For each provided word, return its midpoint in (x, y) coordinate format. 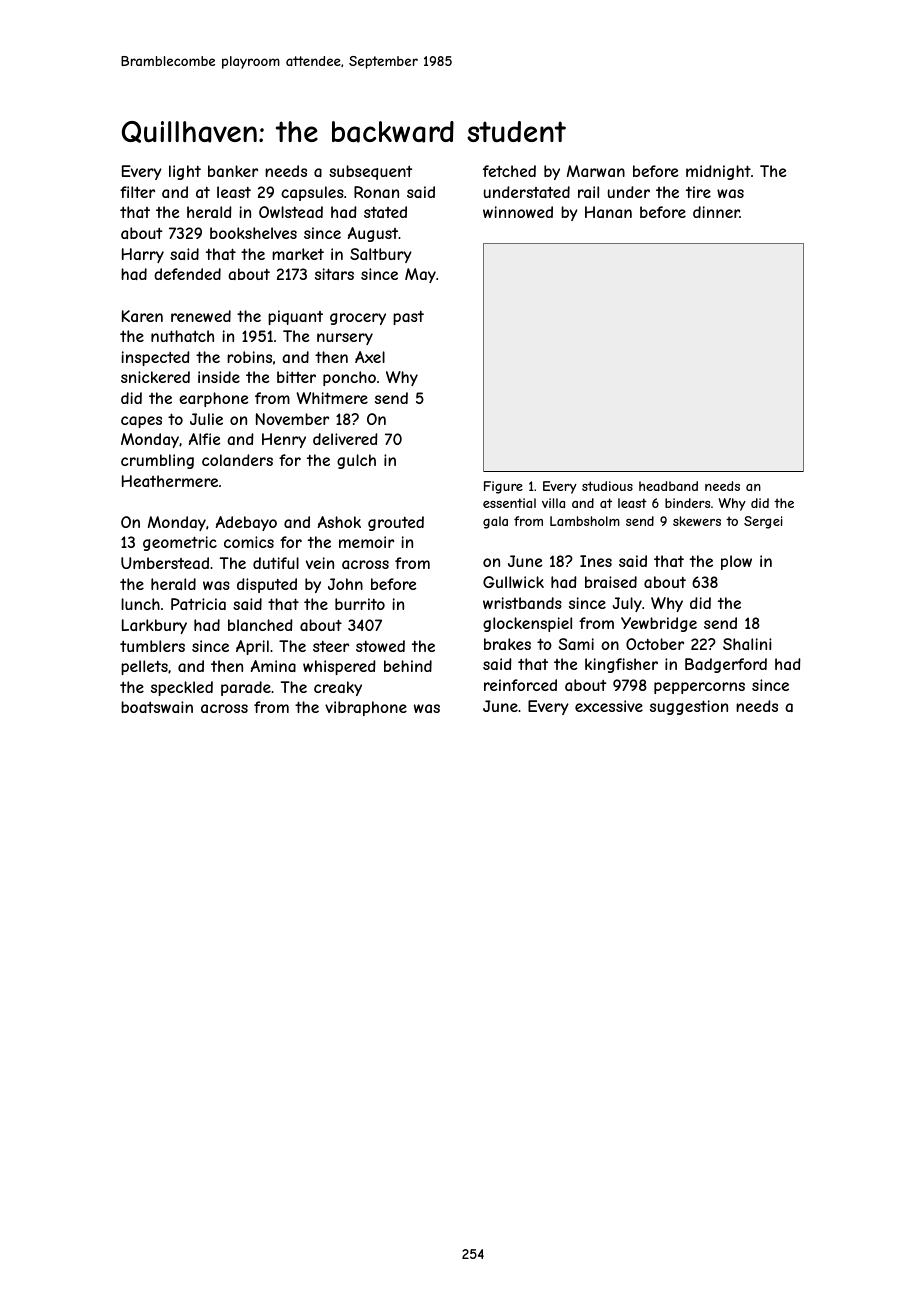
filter (137, 192)
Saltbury (381, 255)
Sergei (763, 522)
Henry (284, 440)
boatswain (157, 707)
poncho (349, 378)
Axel (370, 357)
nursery (345, 339)
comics (249, 542)
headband (668, 486)
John (345, 584)
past (408, 318)
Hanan (608, 212)
